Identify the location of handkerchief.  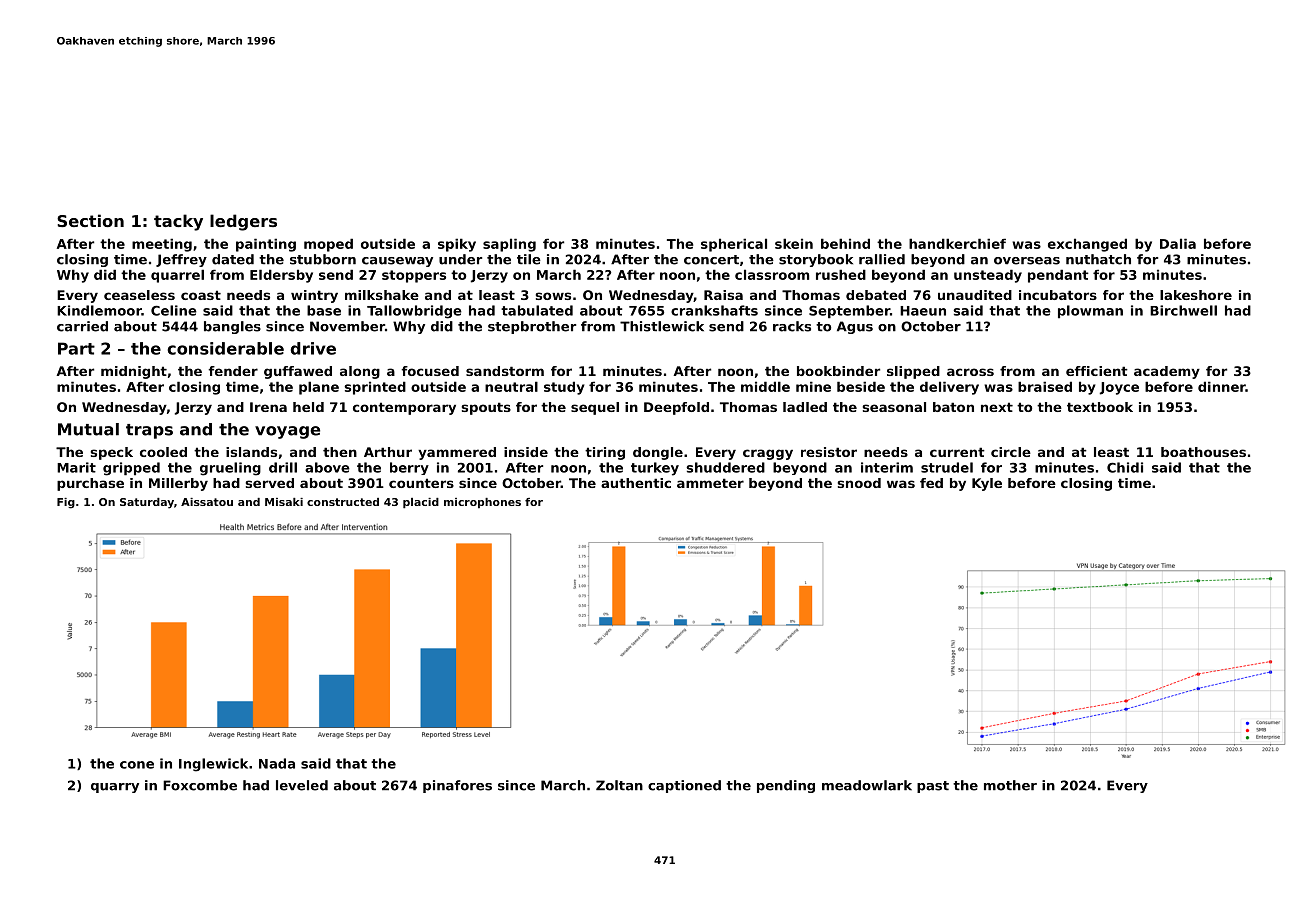
(957, 243).
